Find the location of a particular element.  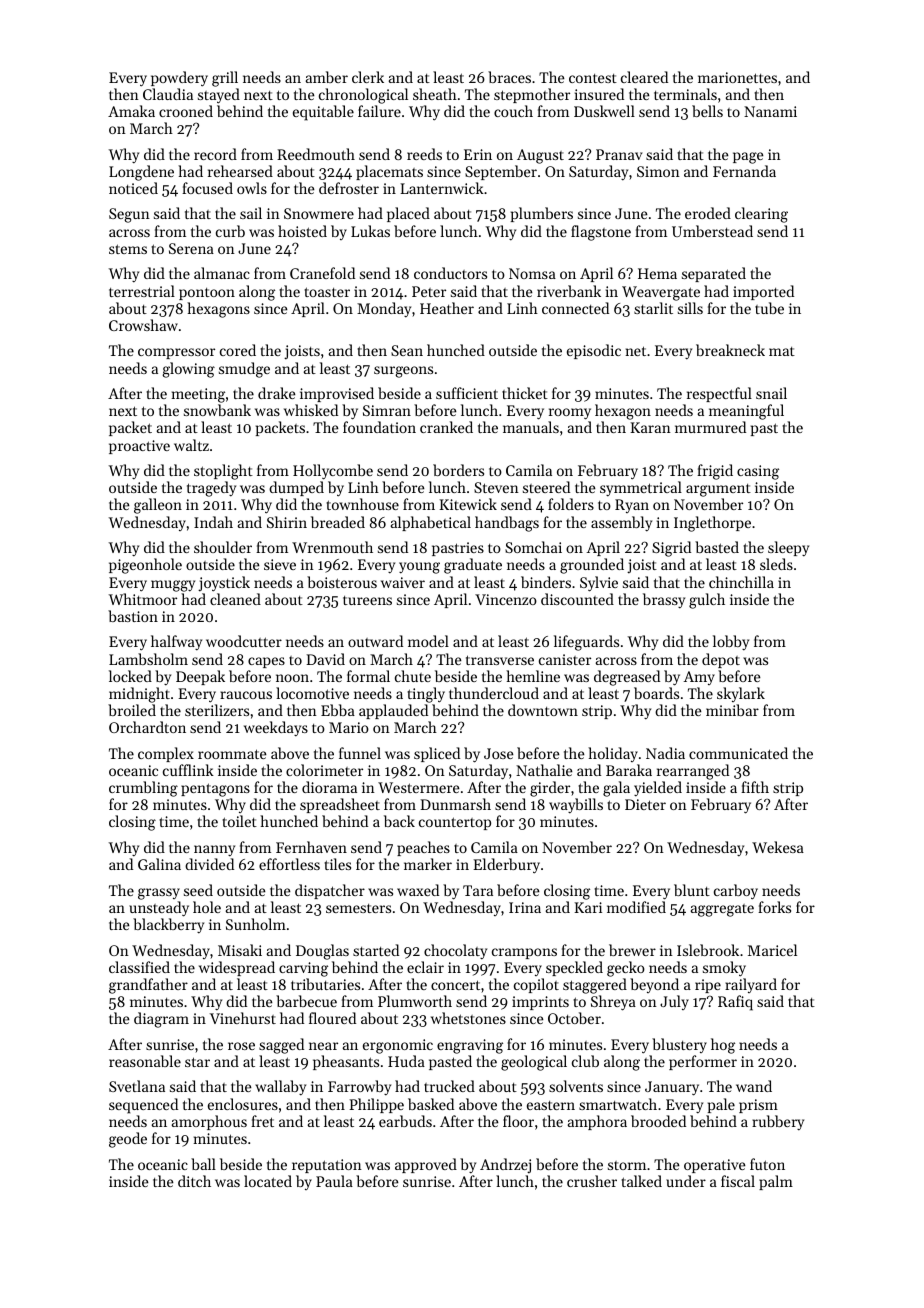

Whitmoor is located at coordinates (143, 599).
